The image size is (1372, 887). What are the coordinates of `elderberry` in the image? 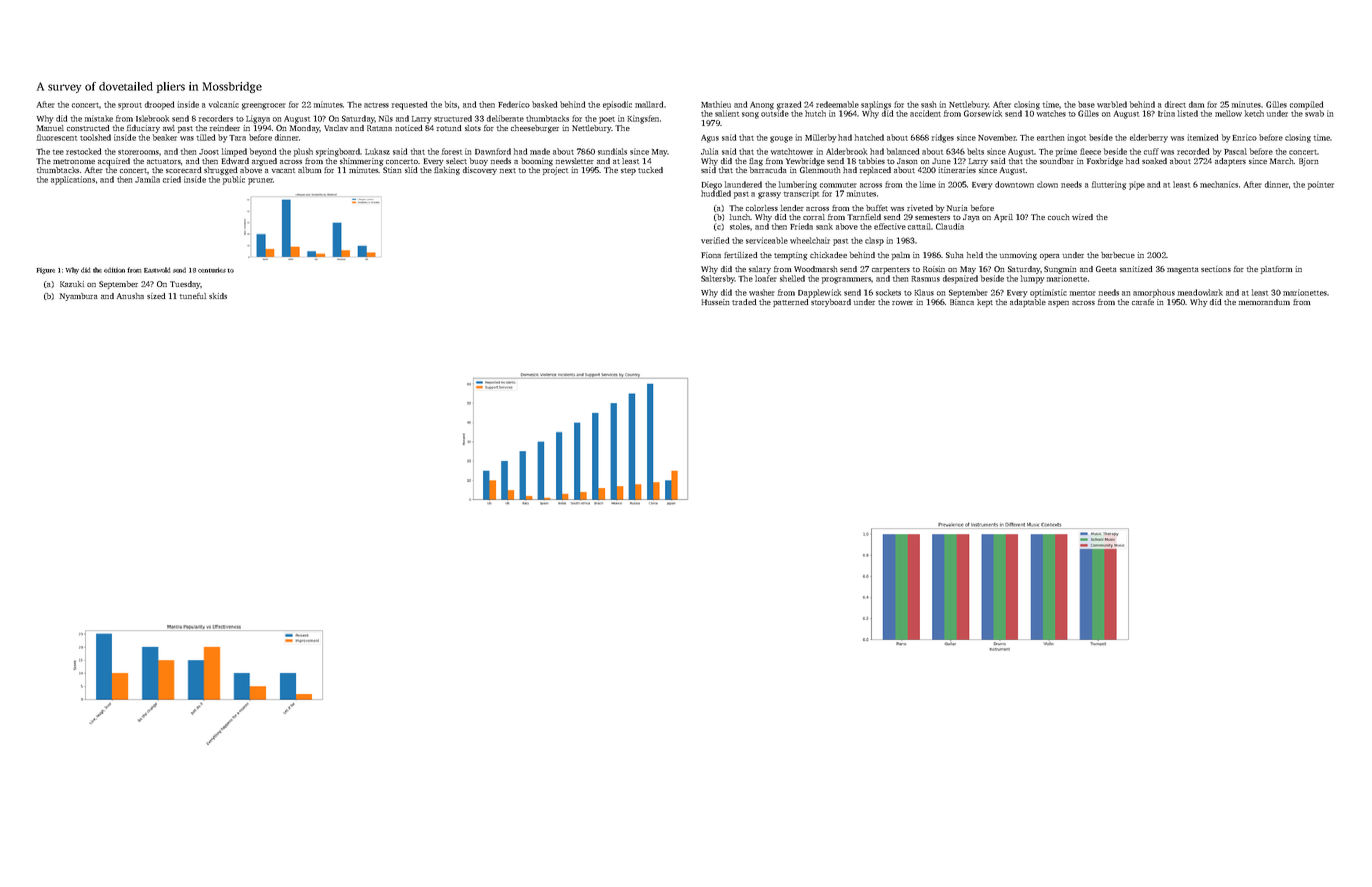 It's located at (1149, 138).
